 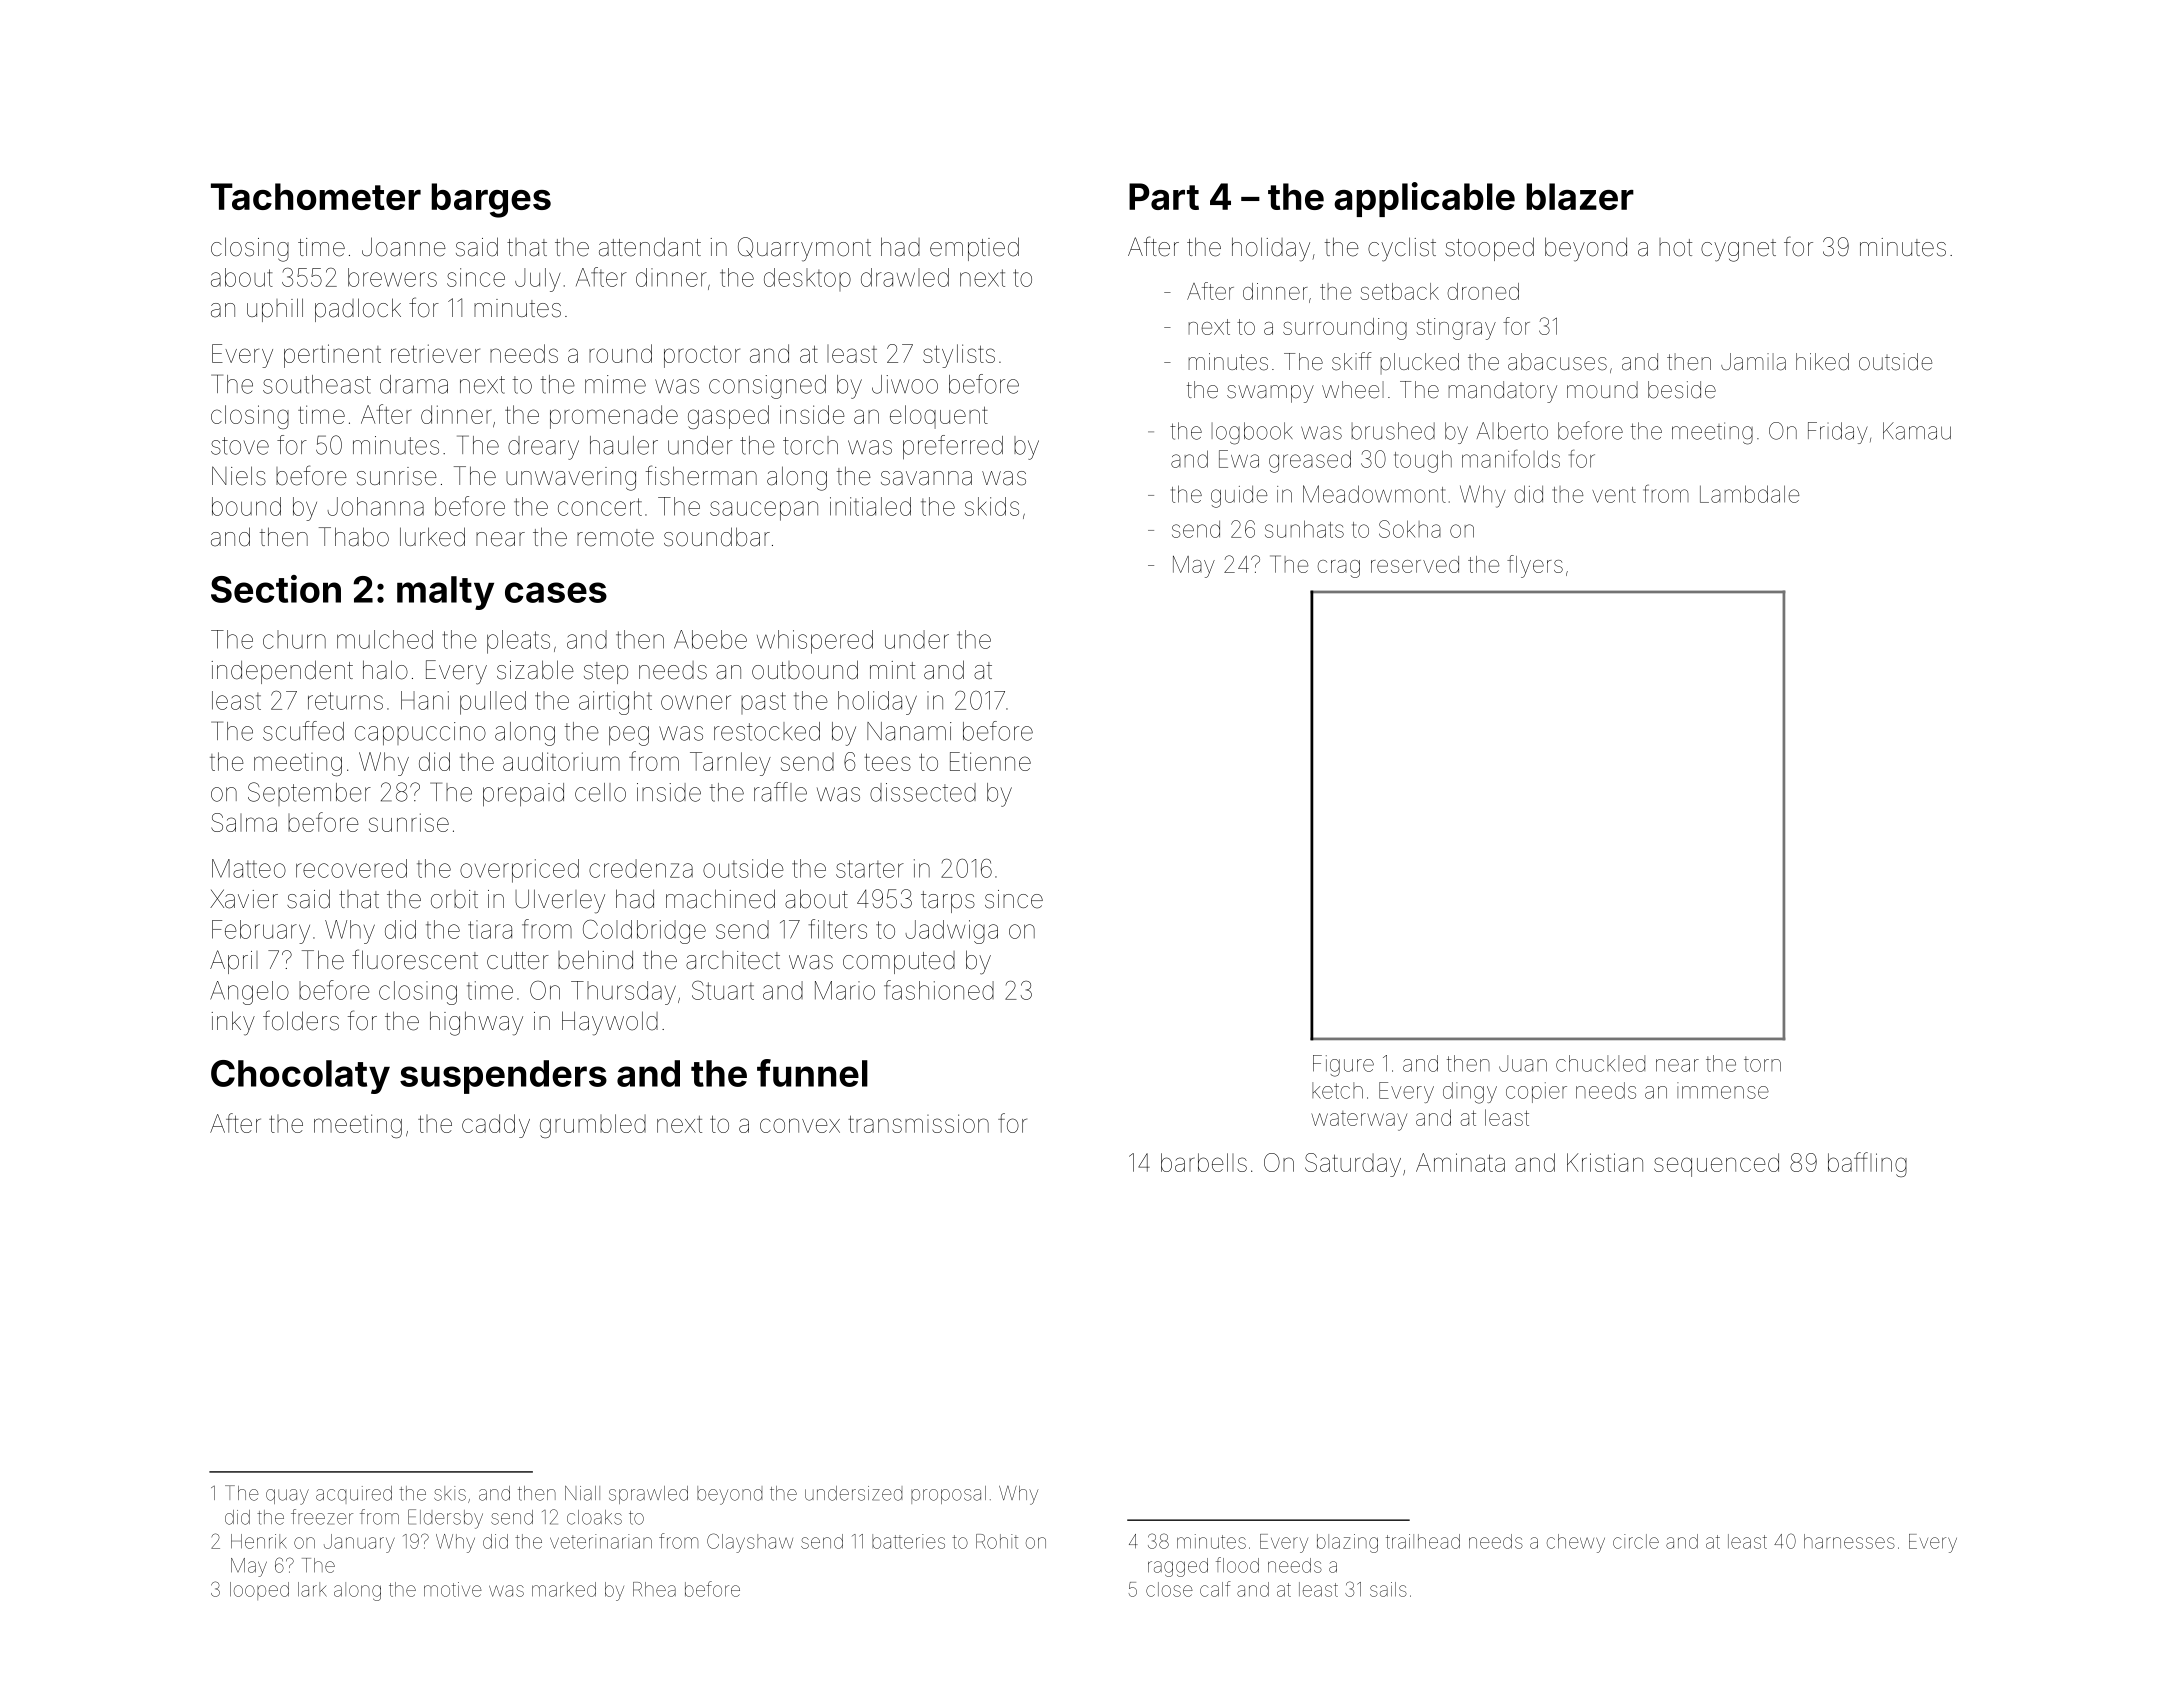 I want to click on circle, so click(x=1636, y=1541).
